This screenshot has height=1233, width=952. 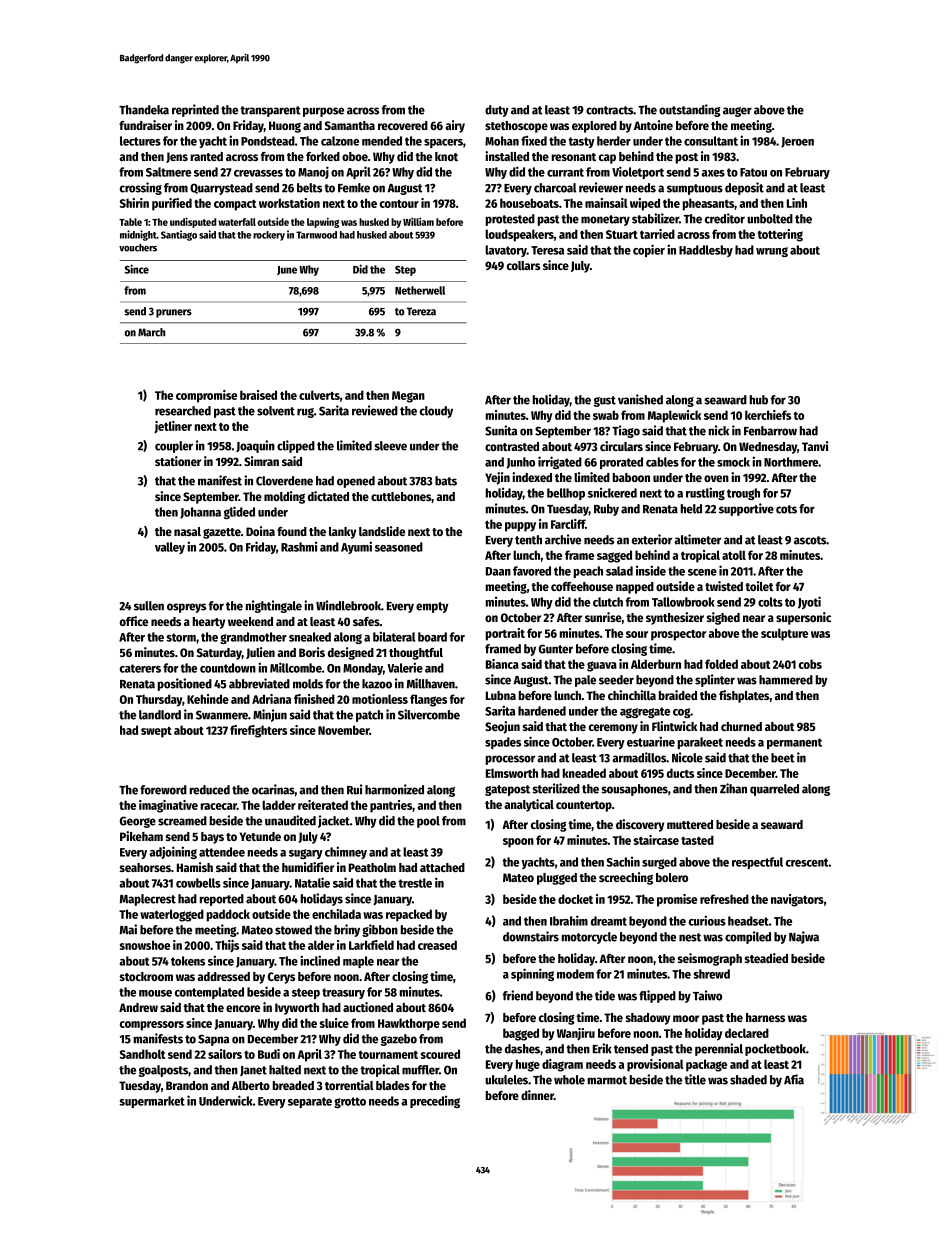 I want to click on reprinted, so click(x=195, y=110).
